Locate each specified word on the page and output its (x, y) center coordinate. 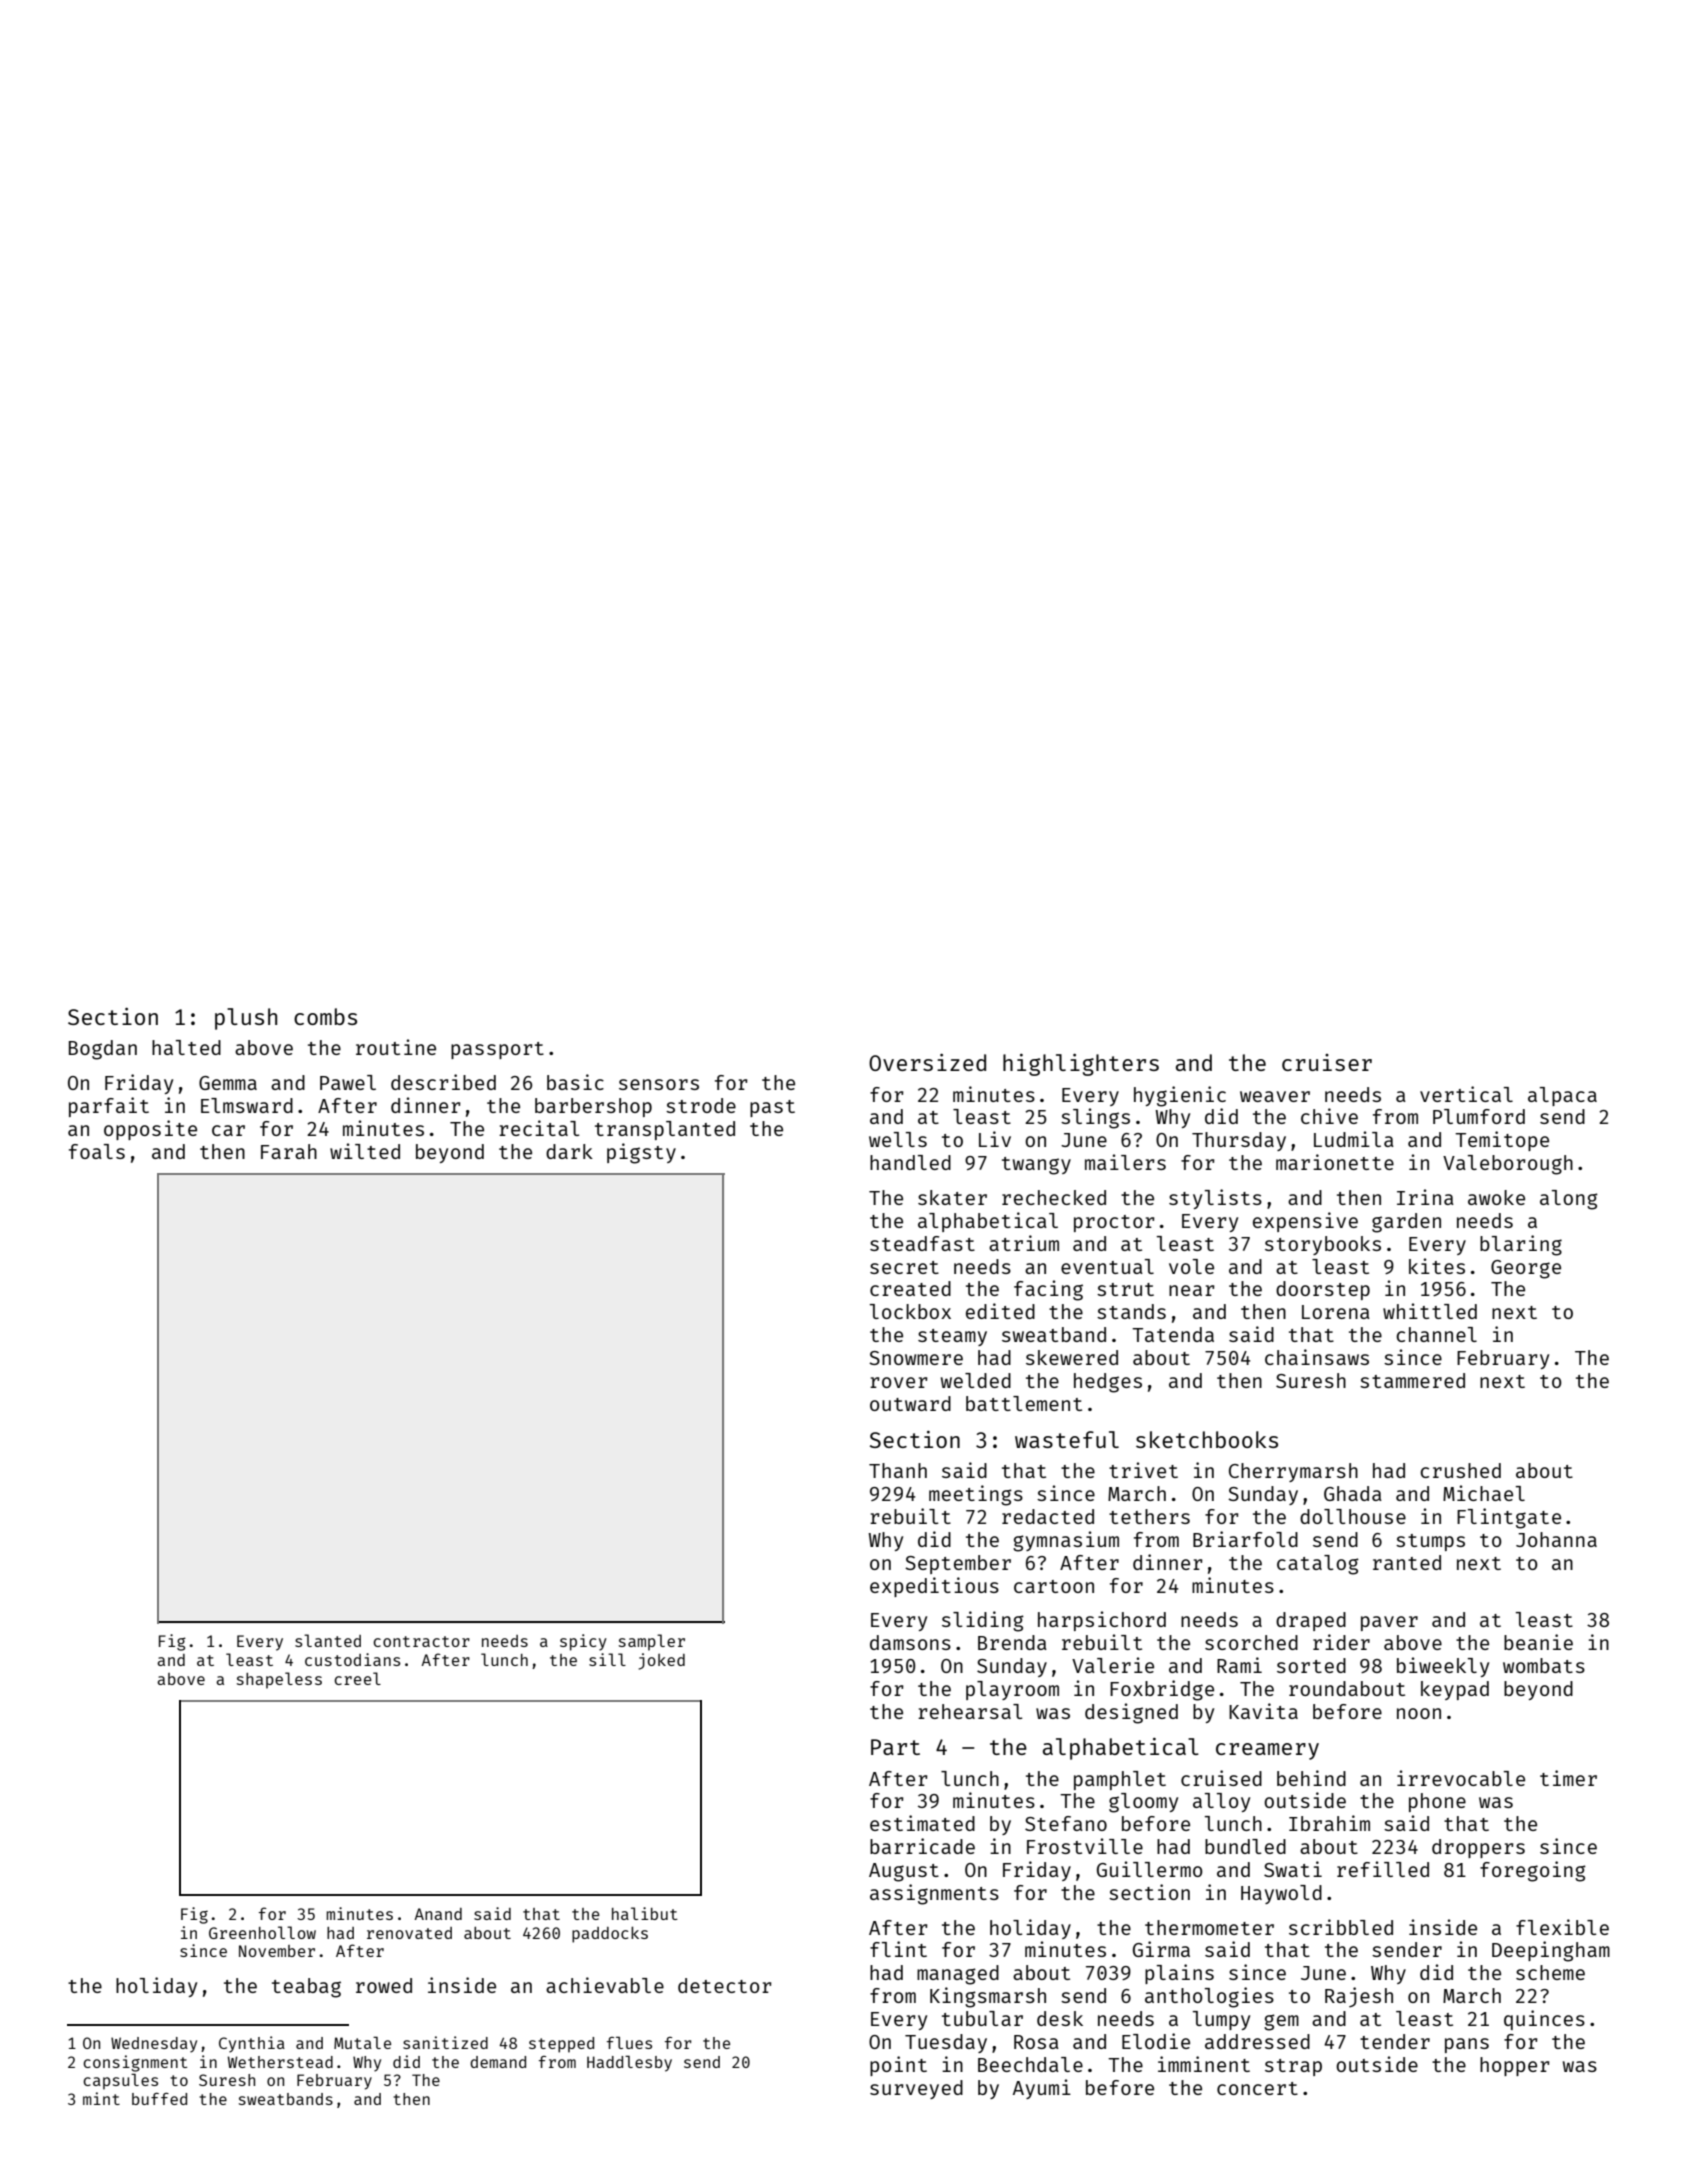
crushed (1460, 1470)
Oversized (927, 1062)
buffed (159, 2099)
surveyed (916, 2089)
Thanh (898, 1470)
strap (1293, 2067)
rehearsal (970, 1711)
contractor (421, 1641)
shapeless (279, 1680)
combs (325, 1016)
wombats (1544, 1665)
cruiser (1327, 1062)
